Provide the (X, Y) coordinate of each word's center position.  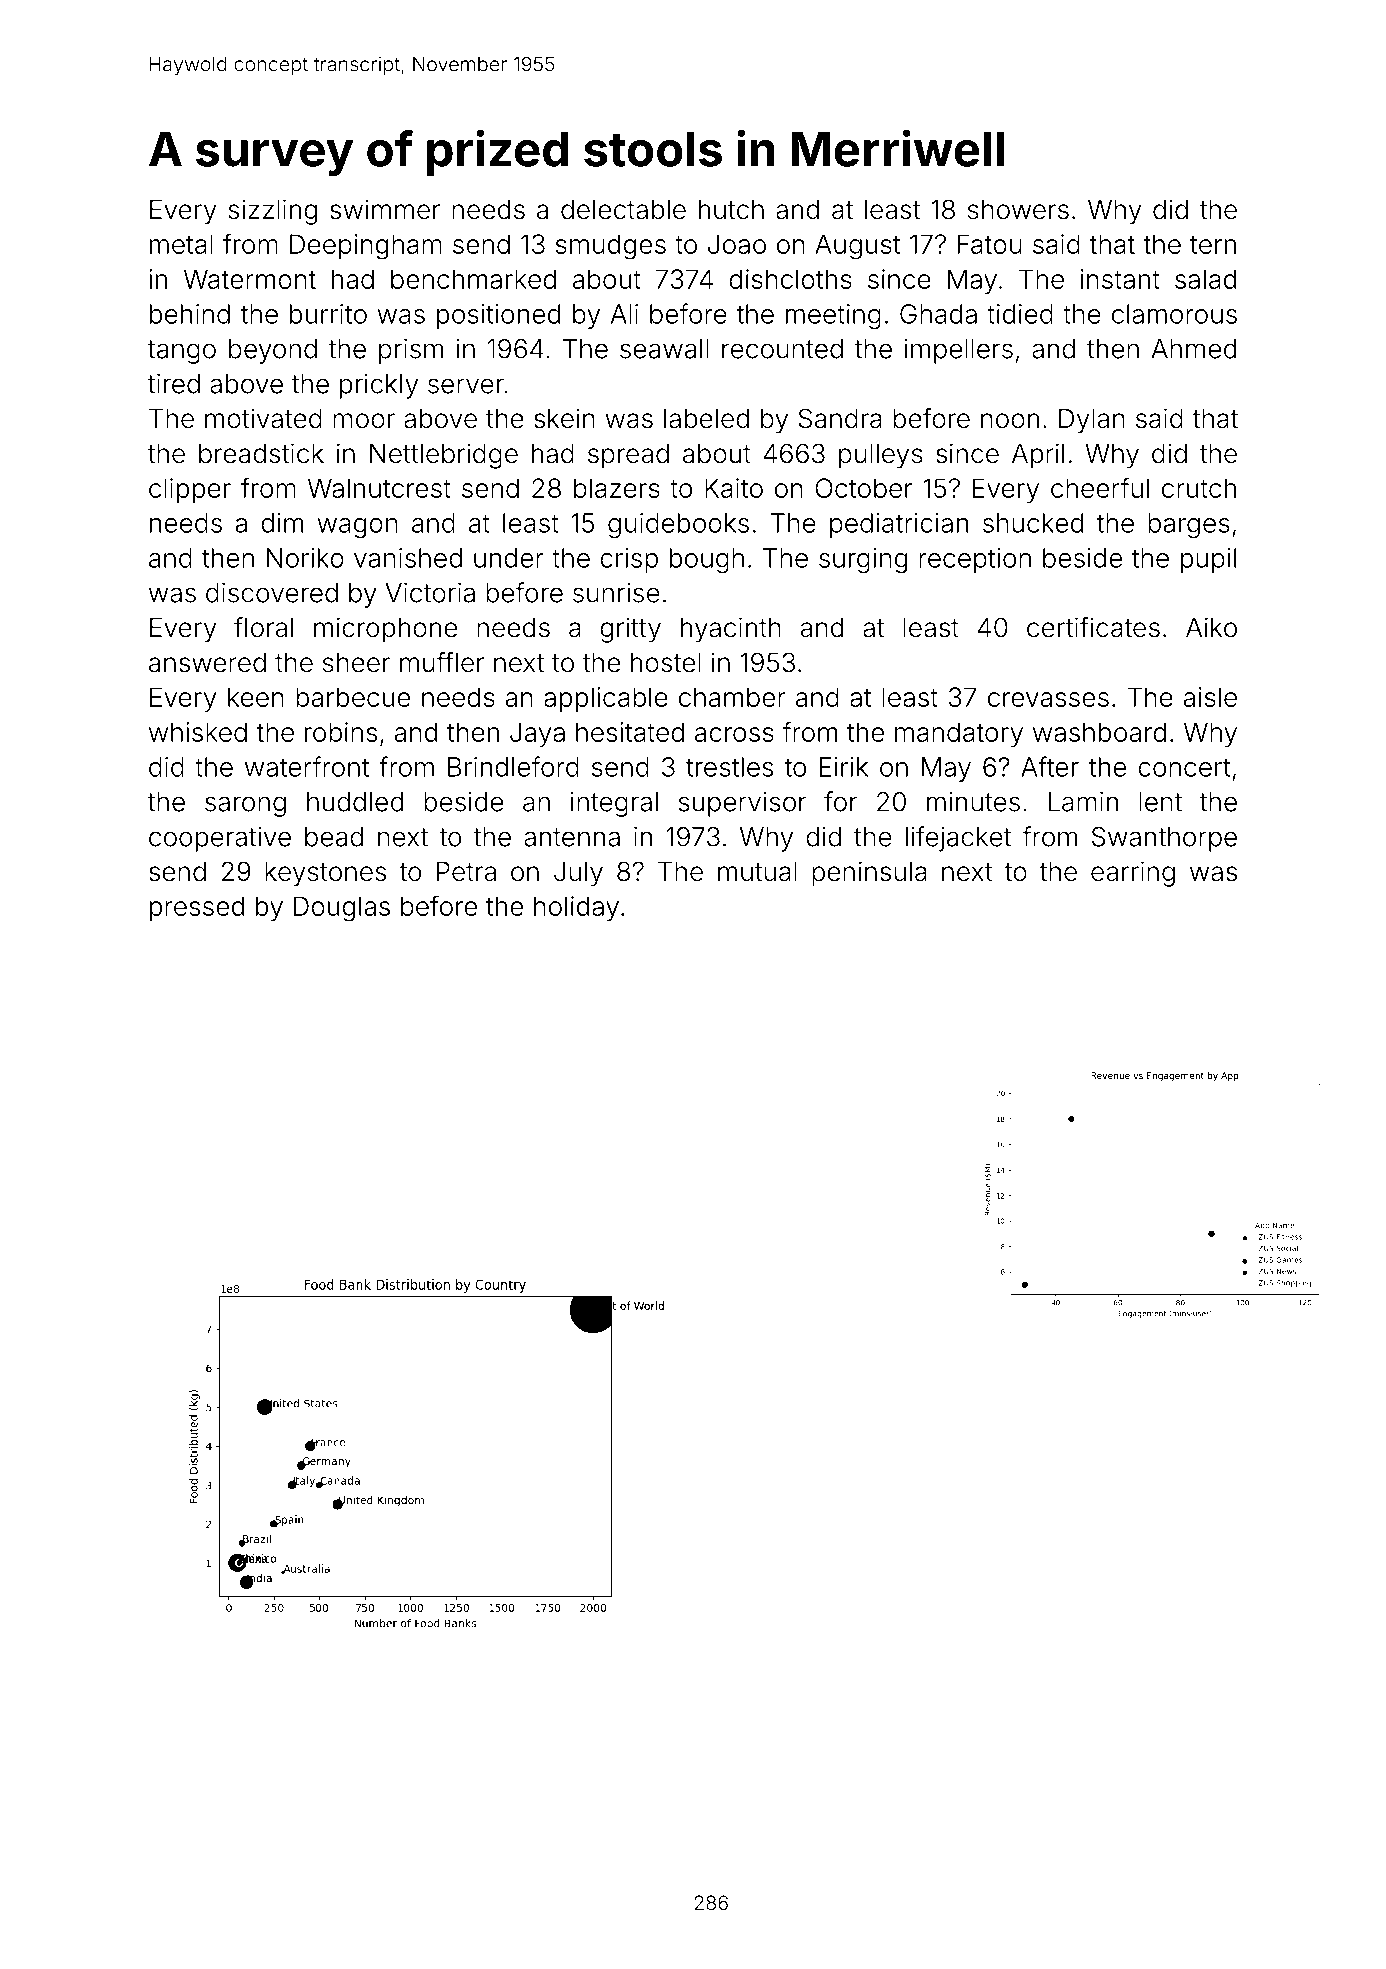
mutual (757, 872)
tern (1213, 245)
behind (190, 314)
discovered (272, 593)
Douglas (342, 909)
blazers (617, 488)
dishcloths (790, 279)
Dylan (1092, 421)
